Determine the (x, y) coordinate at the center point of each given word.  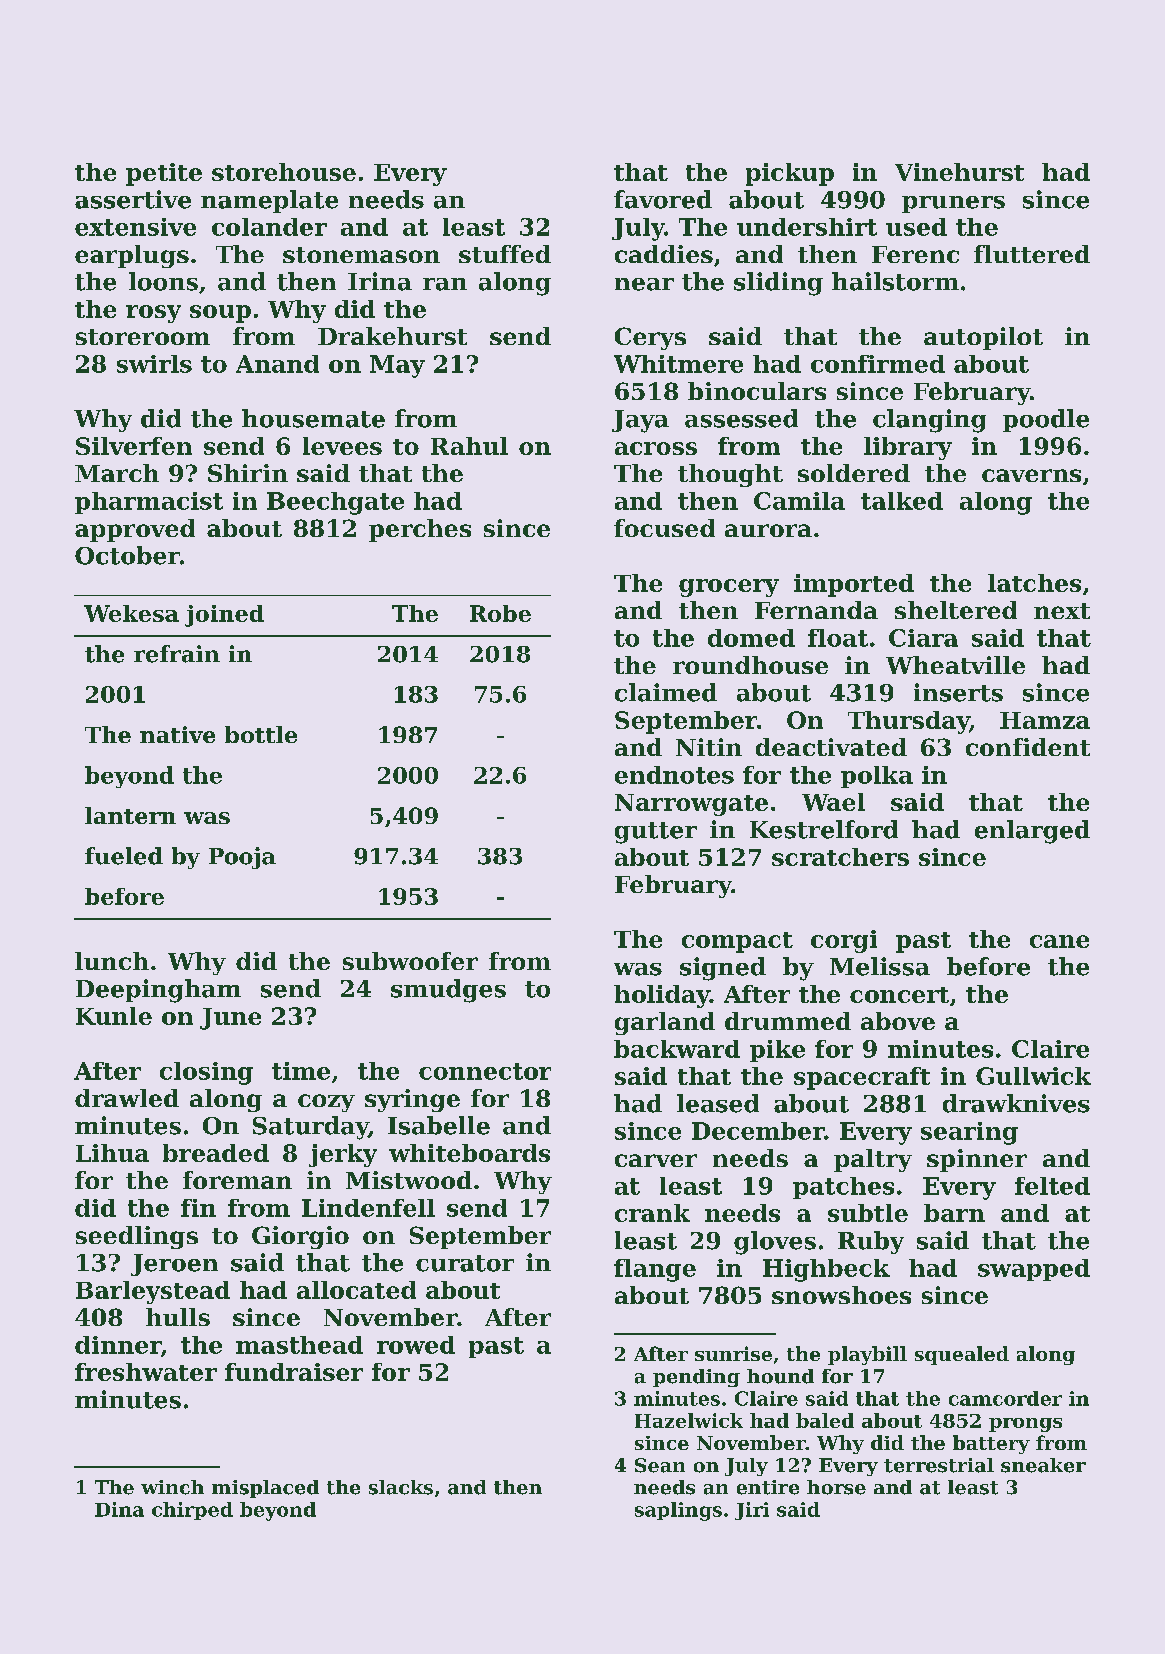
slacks (401, 1487)
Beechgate (335, 503)
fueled (124, 856)
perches (420, 530)
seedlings (137, 1237)
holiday (662, 996)
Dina (119, 1509)
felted (1052, 1186)
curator (465, 1263)
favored (663, 199)
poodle (1046, 420)
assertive (133, 199)
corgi (844, 941)
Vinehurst (959, 172)
